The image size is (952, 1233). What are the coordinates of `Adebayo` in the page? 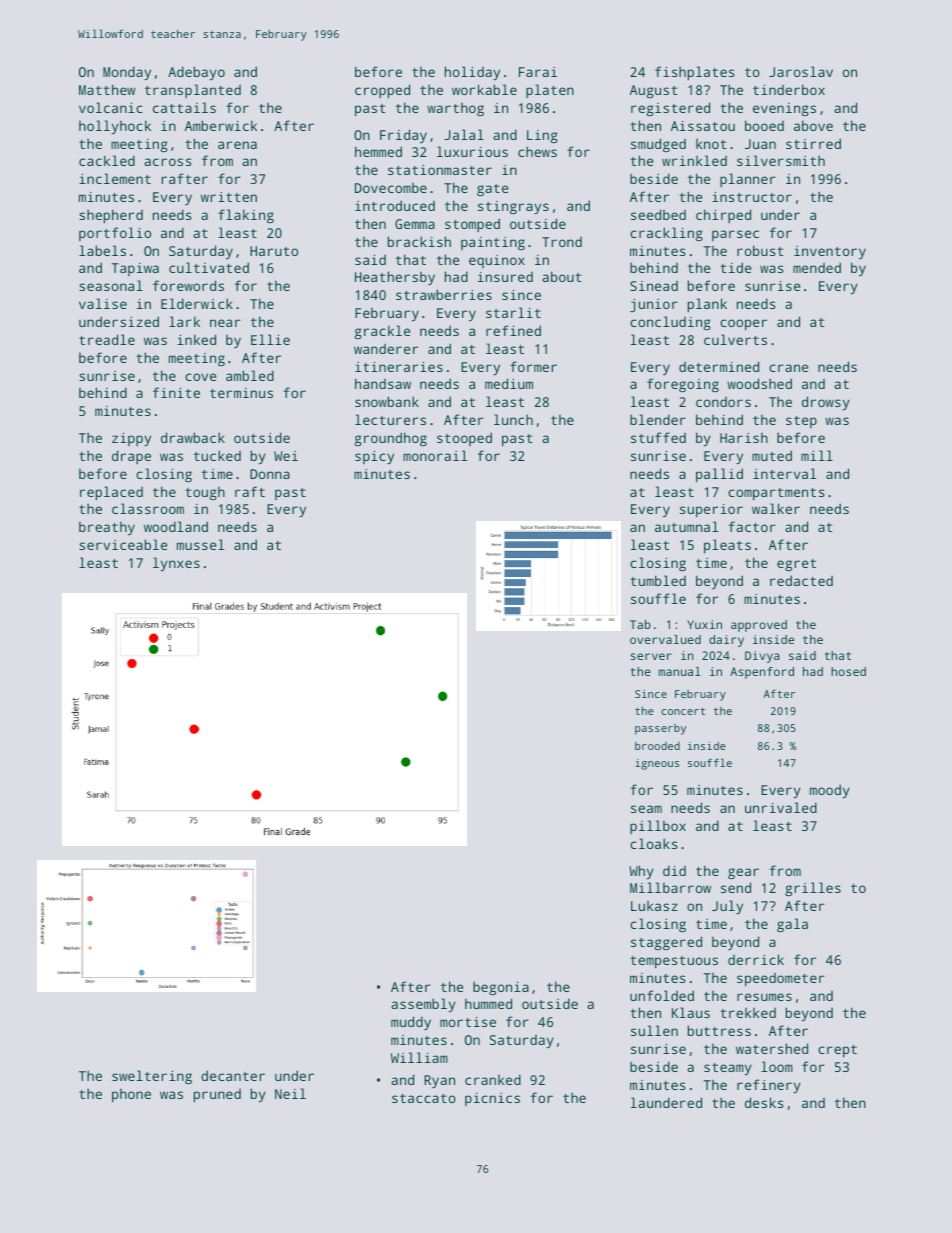 It's located at (196, 73).
